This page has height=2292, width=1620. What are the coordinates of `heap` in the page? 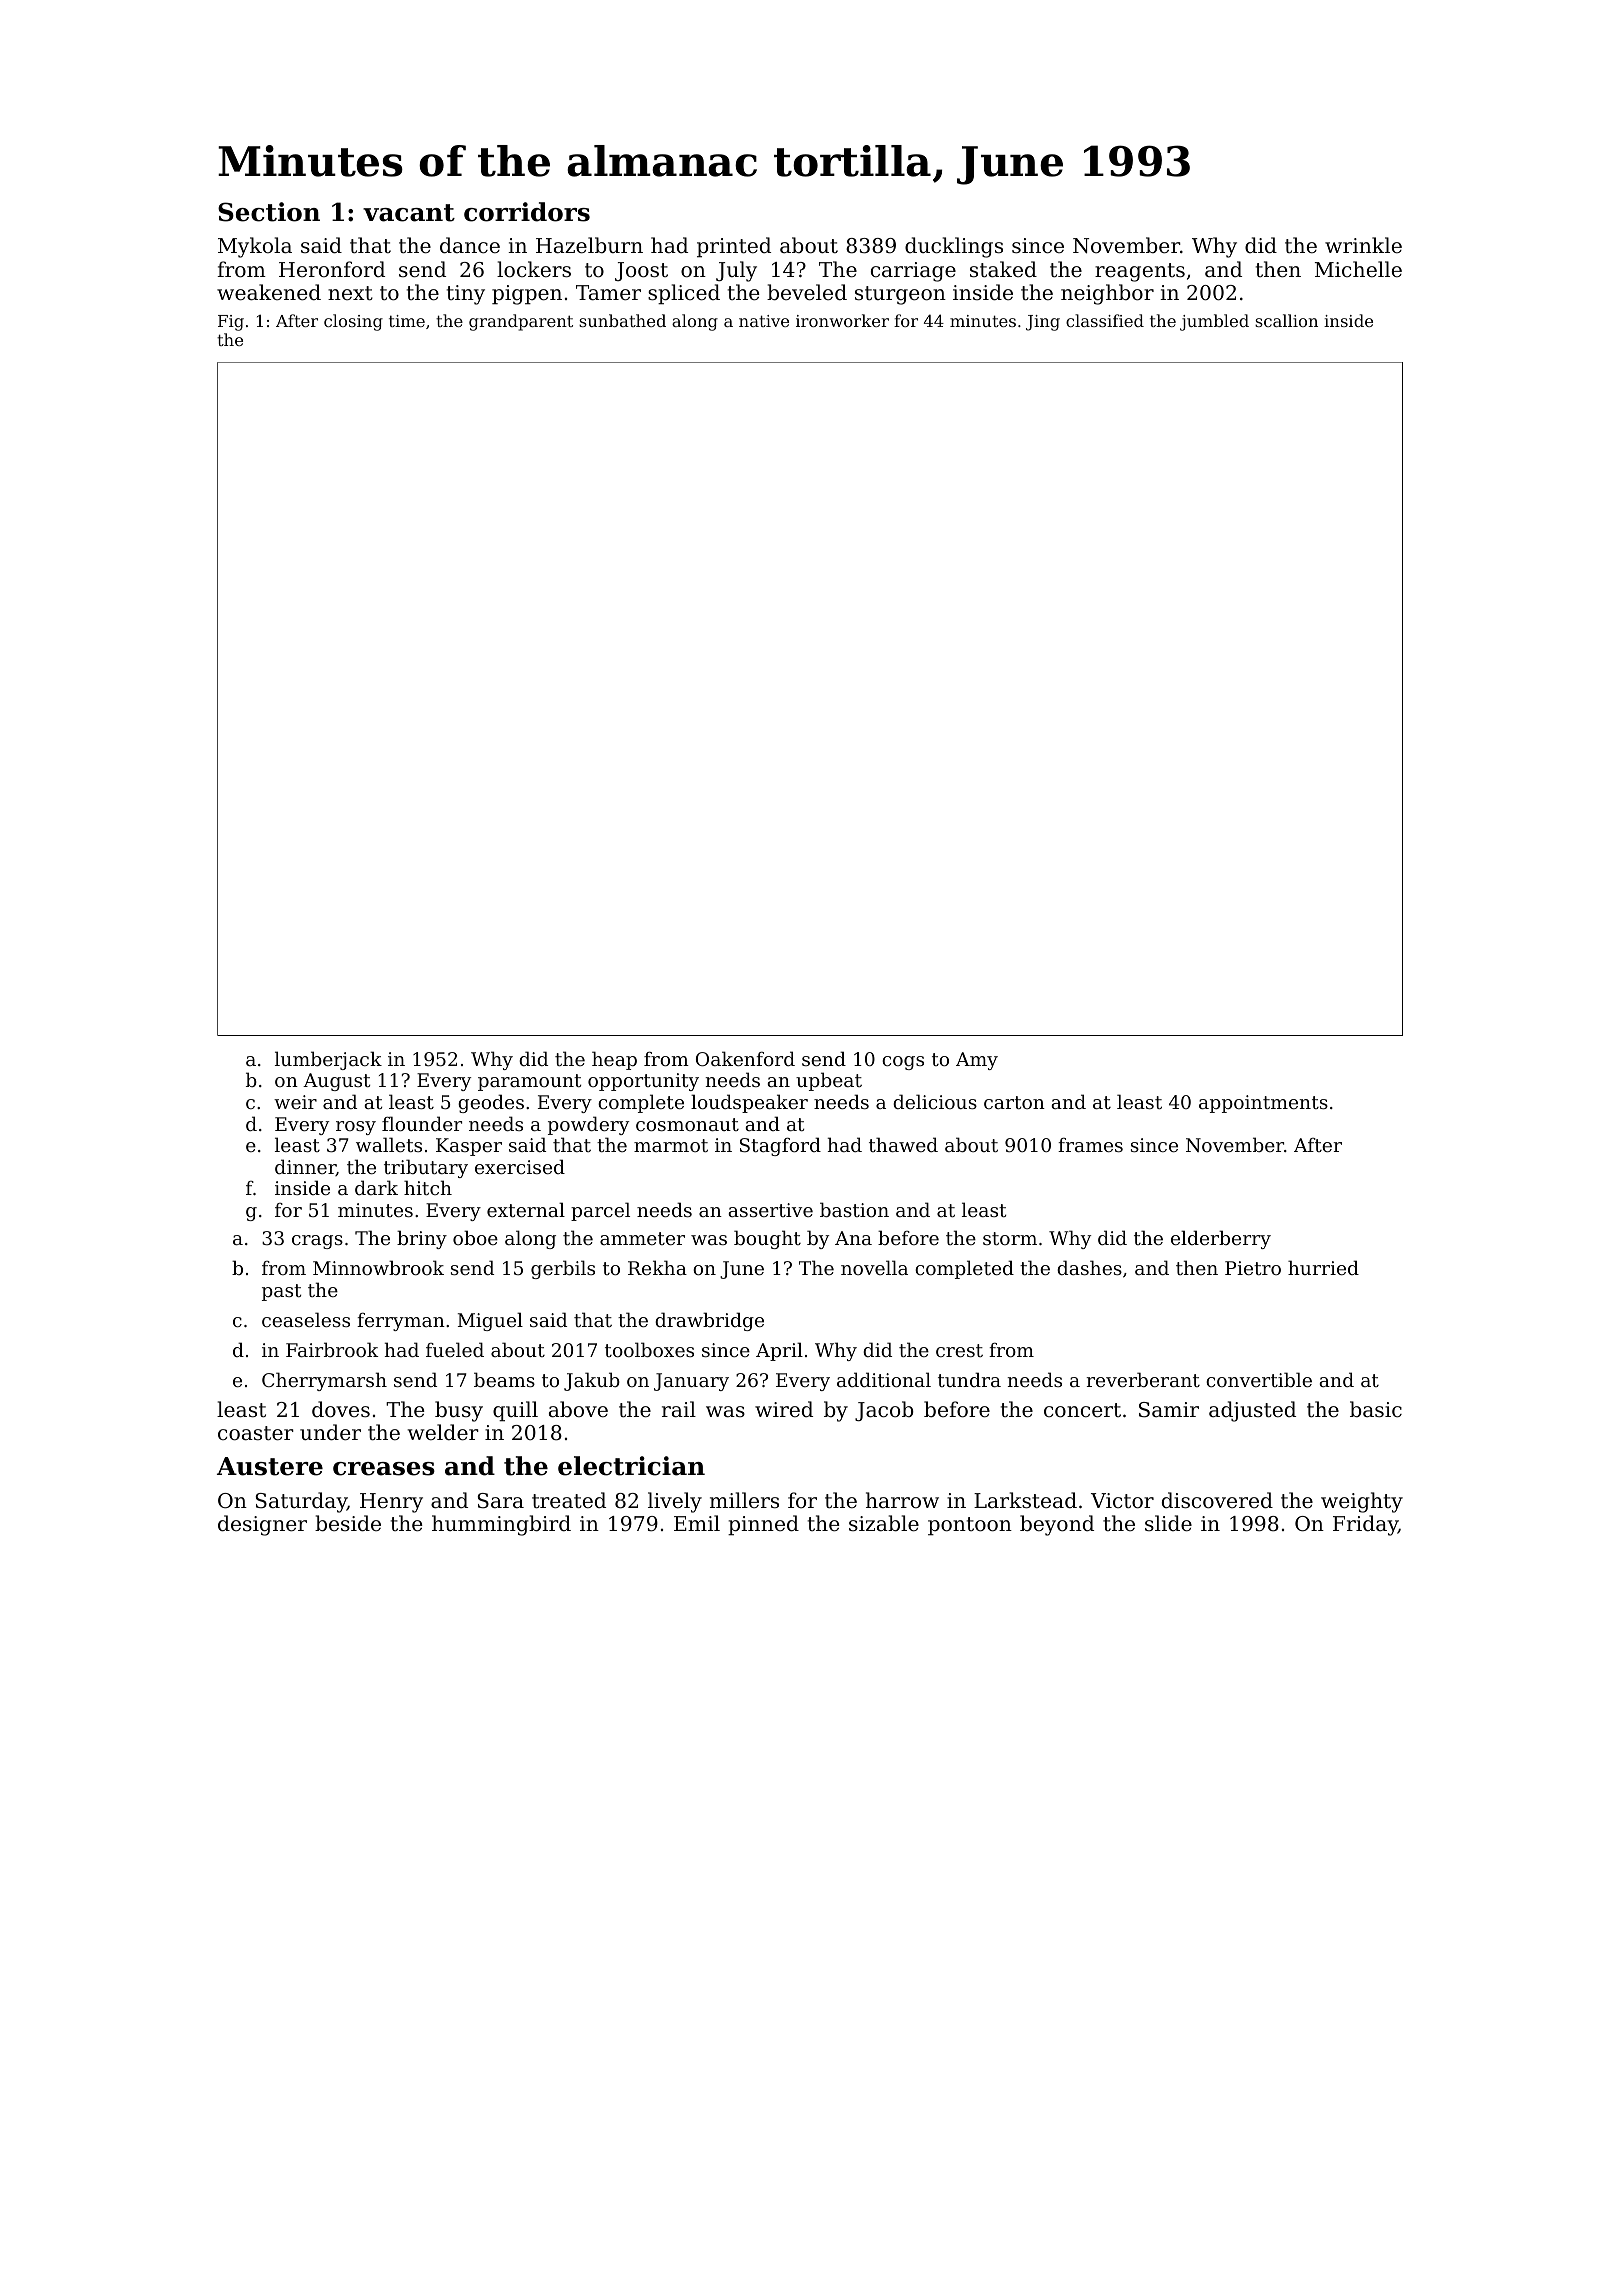 It's located at (614, 1060).
